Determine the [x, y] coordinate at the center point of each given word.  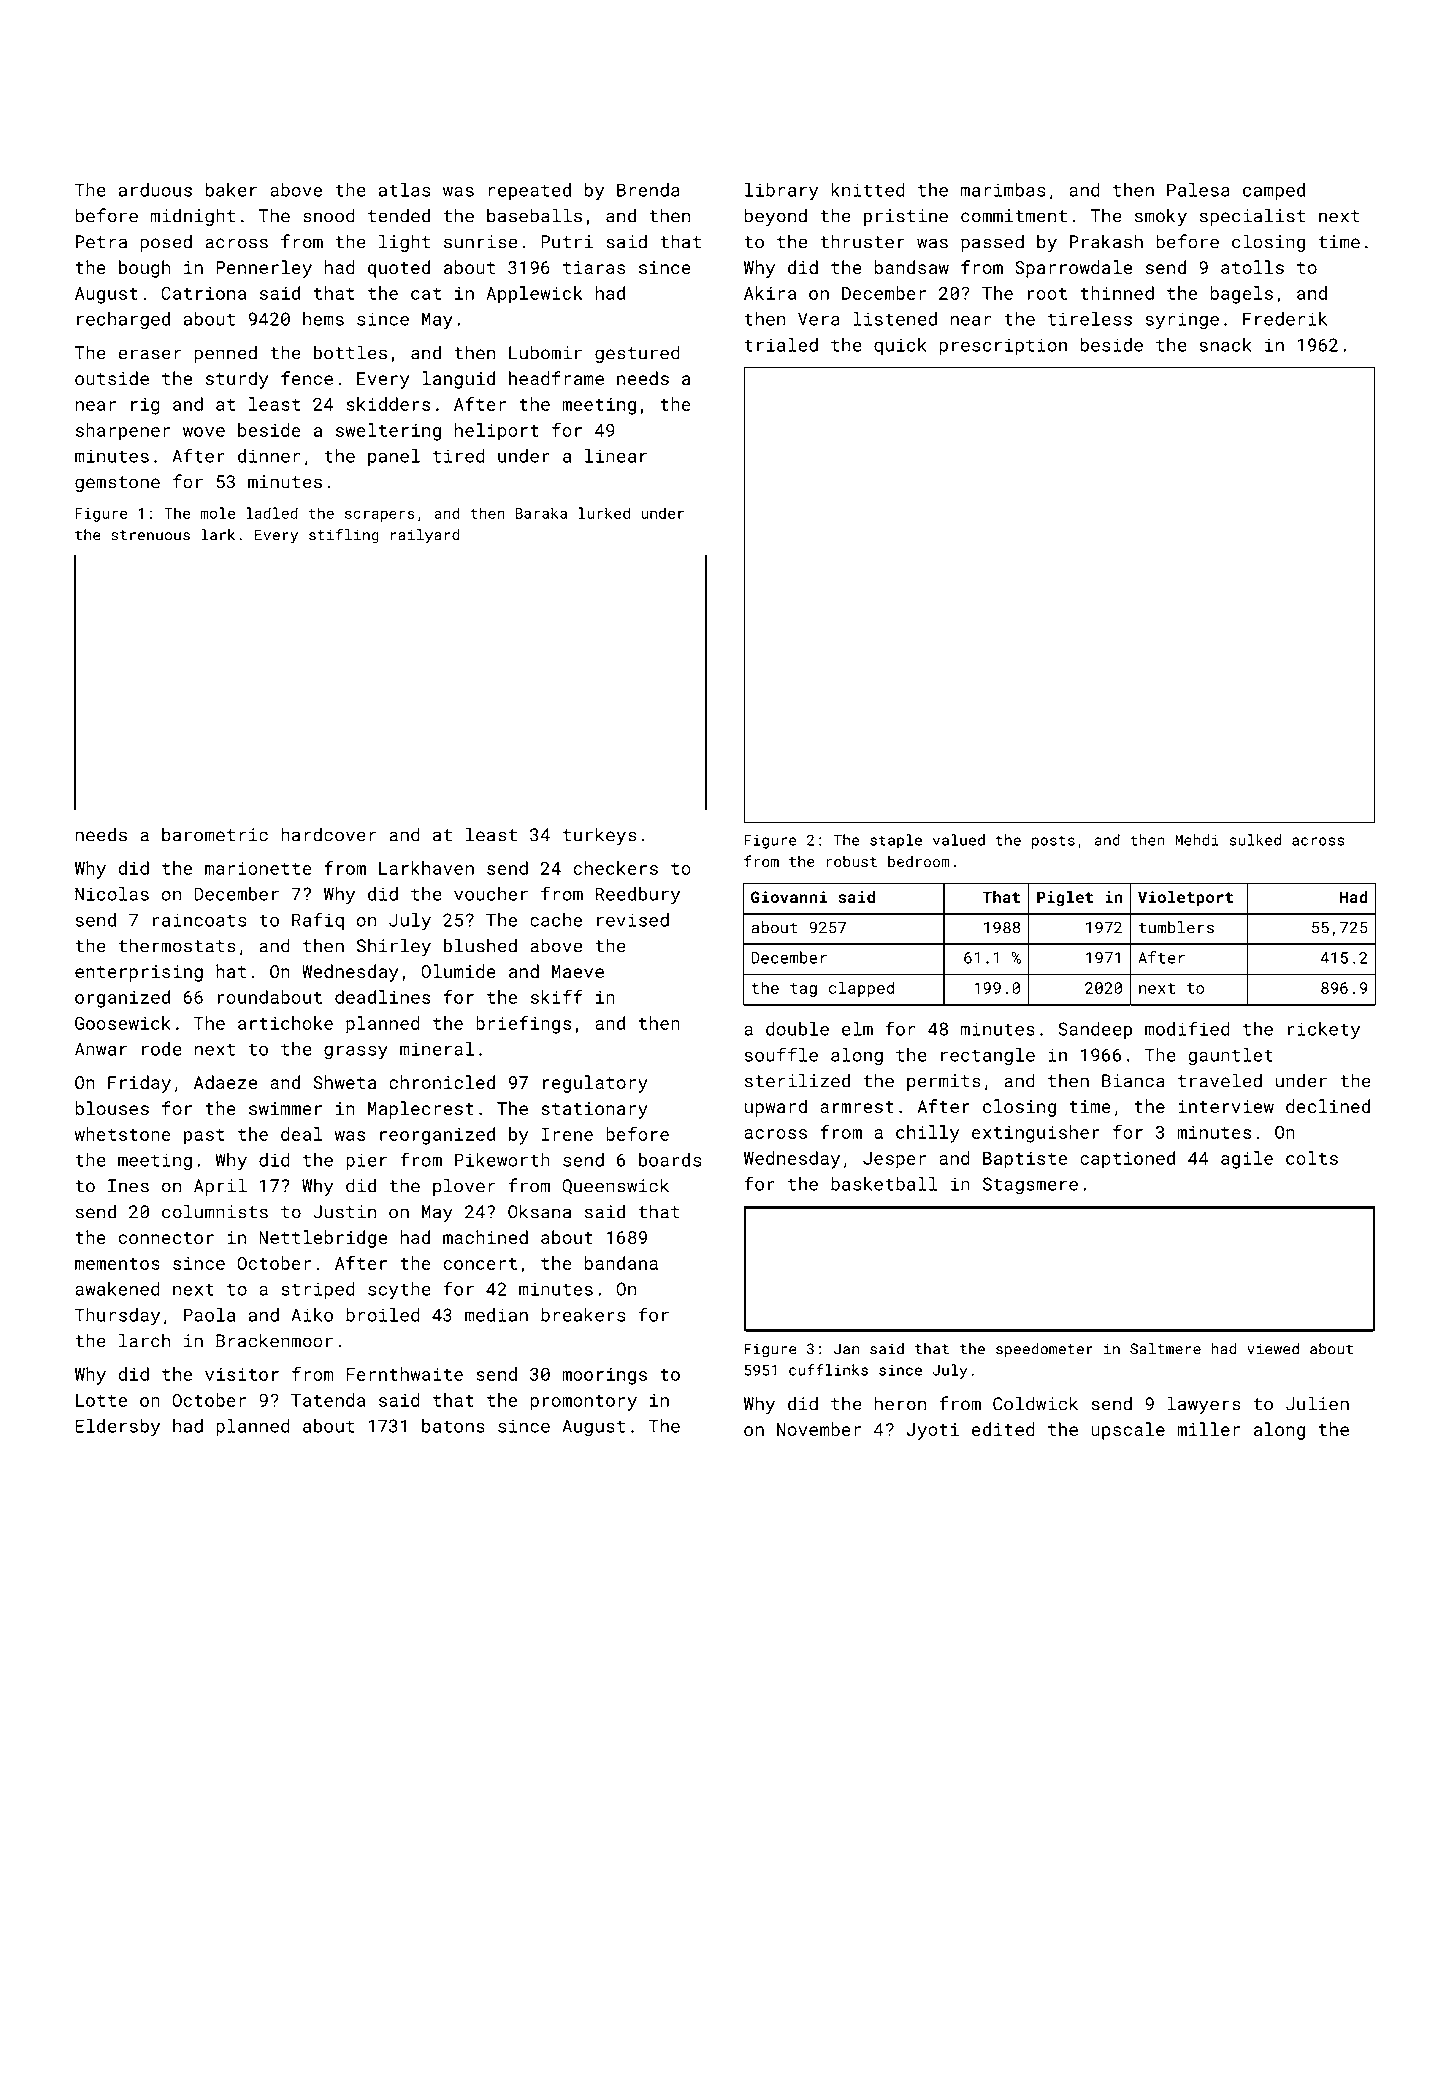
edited [1003, 1429]
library [781, 192]
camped [1274, 191]
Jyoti [933, 1431]
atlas [404, 190]
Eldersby [118, 1428]
